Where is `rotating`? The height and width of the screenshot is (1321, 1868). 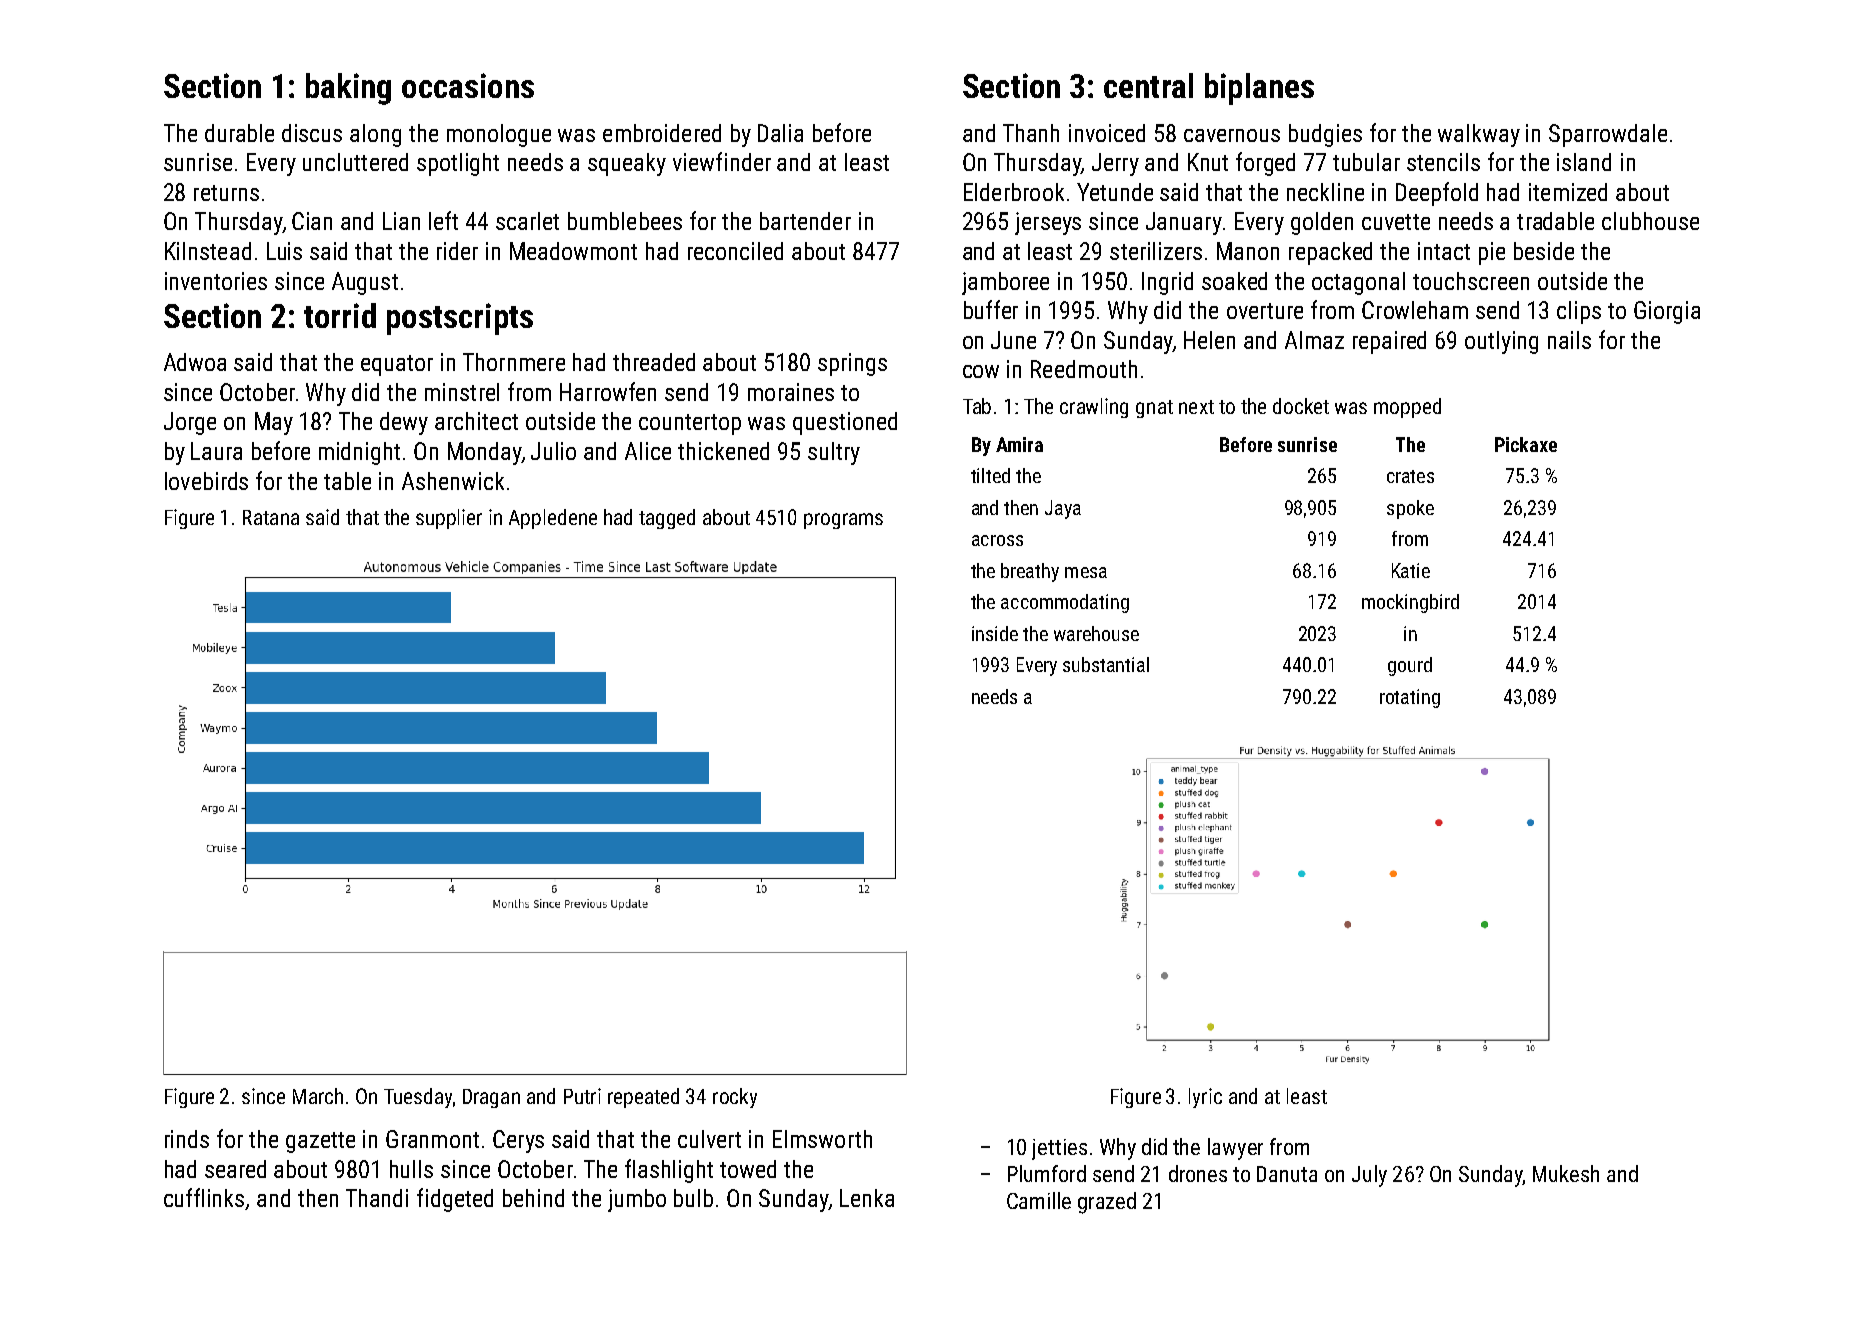 rotating is located at coordinates (1410, 698).
